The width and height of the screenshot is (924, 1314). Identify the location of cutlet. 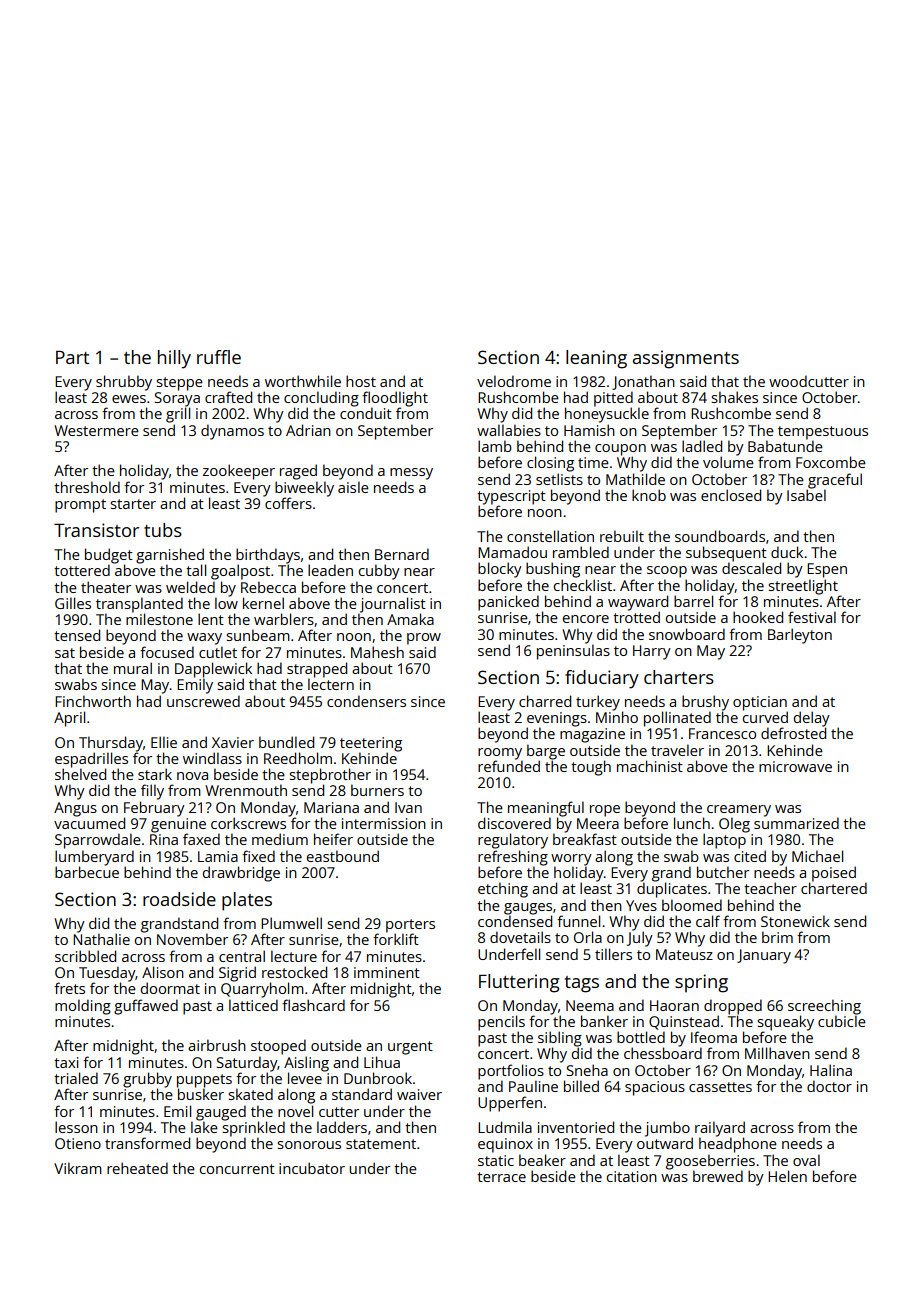
(218, 652).
